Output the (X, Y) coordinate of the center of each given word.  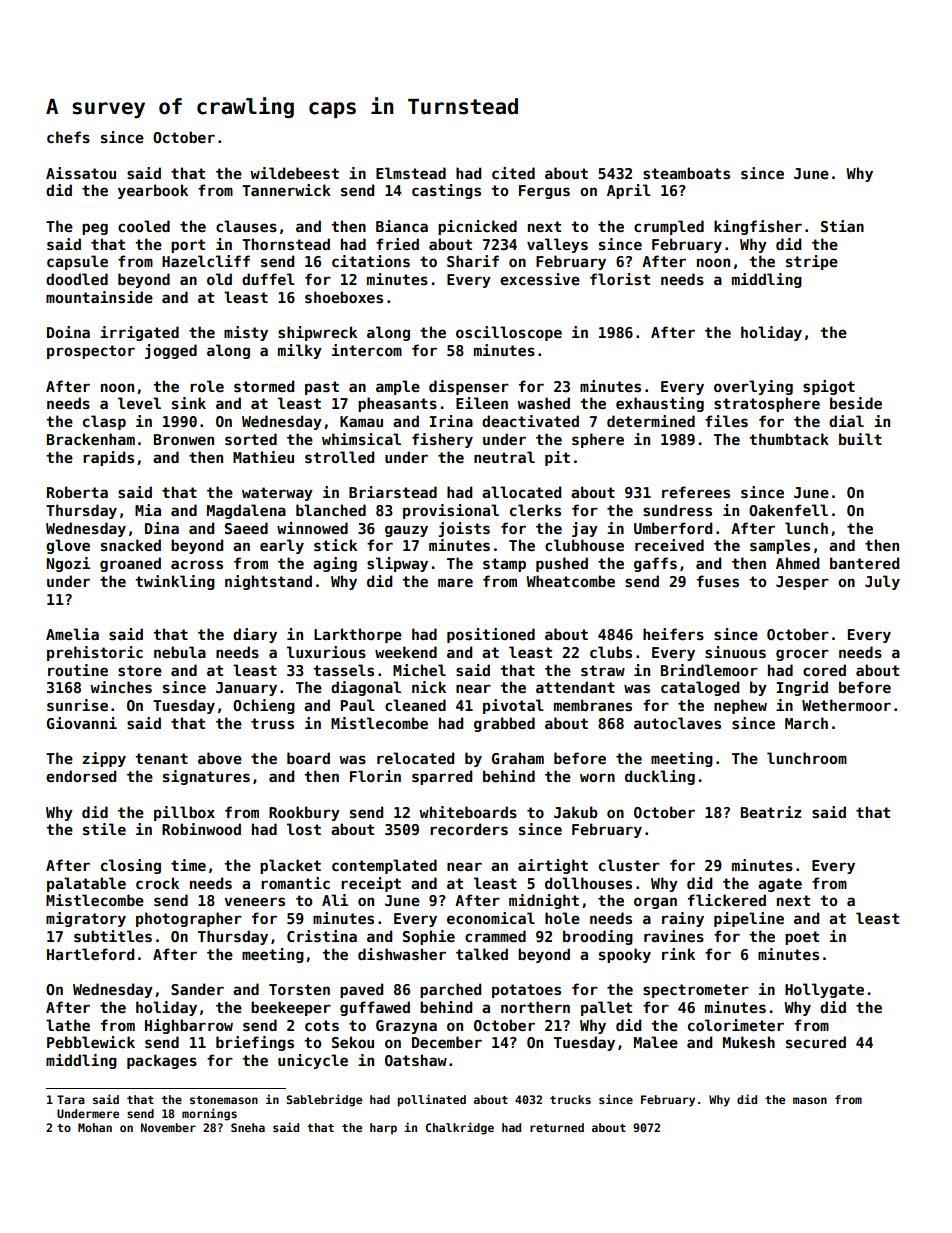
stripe (812, 262)
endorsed (81, 776)
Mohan (95, 1127)
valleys (557, 245)
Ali (335, 900)
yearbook (153, 191)
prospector (91, 352)
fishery (442, 440)
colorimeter (736, 1025)
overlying (753, 387)
